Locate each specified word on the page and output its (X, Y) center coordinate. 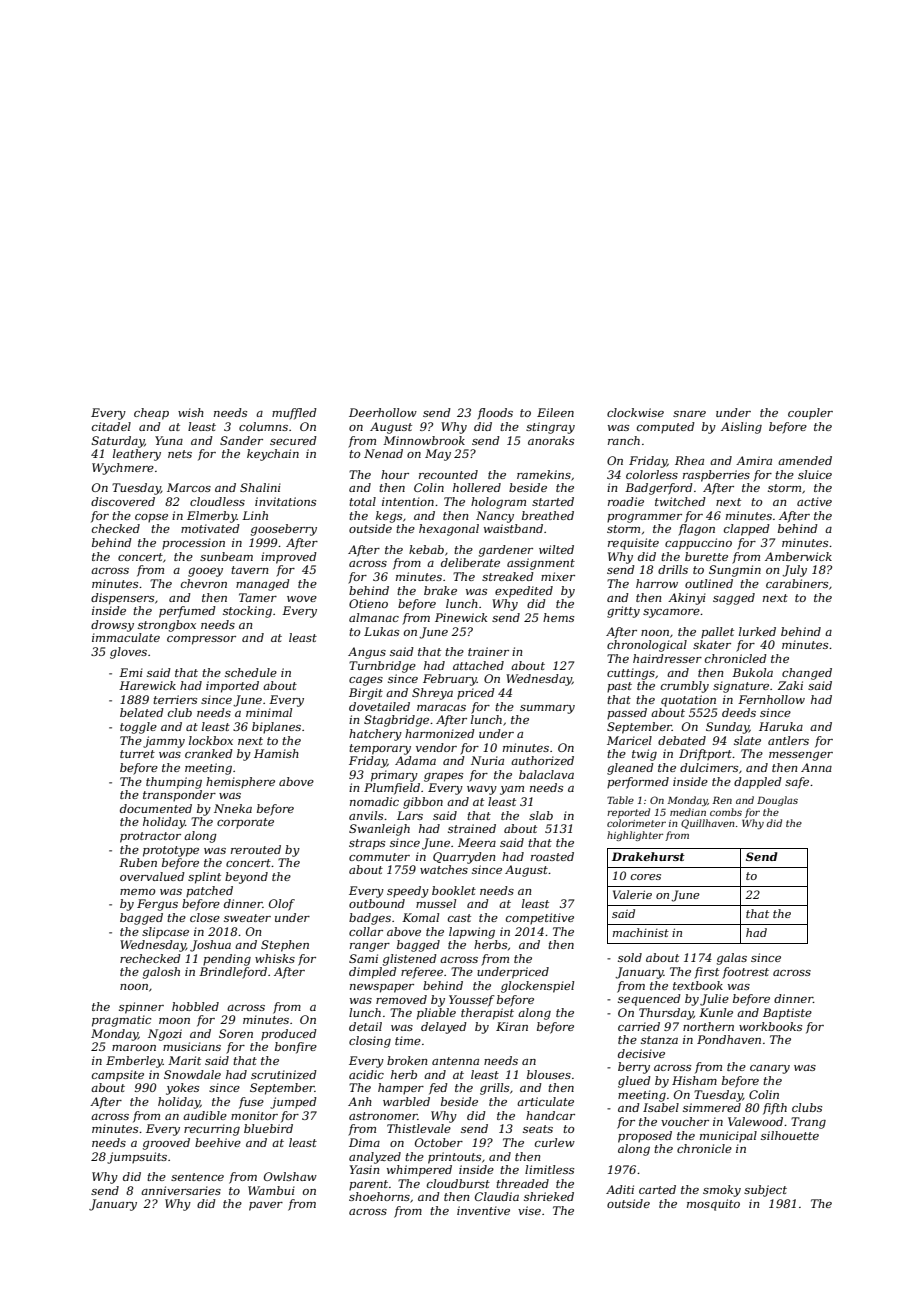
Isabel (661, 1107)
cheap (151, 414)
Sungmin (735, 571)
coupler (810, 414)
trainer (488, 651)
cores (646, 877)
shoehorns (379, 1196)
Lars (410, 815)
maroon (134, 1048)
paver (266, 1206)
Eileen (555, 412)
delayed (444, 1028)
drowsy (112, 626)
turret (137, 754)
